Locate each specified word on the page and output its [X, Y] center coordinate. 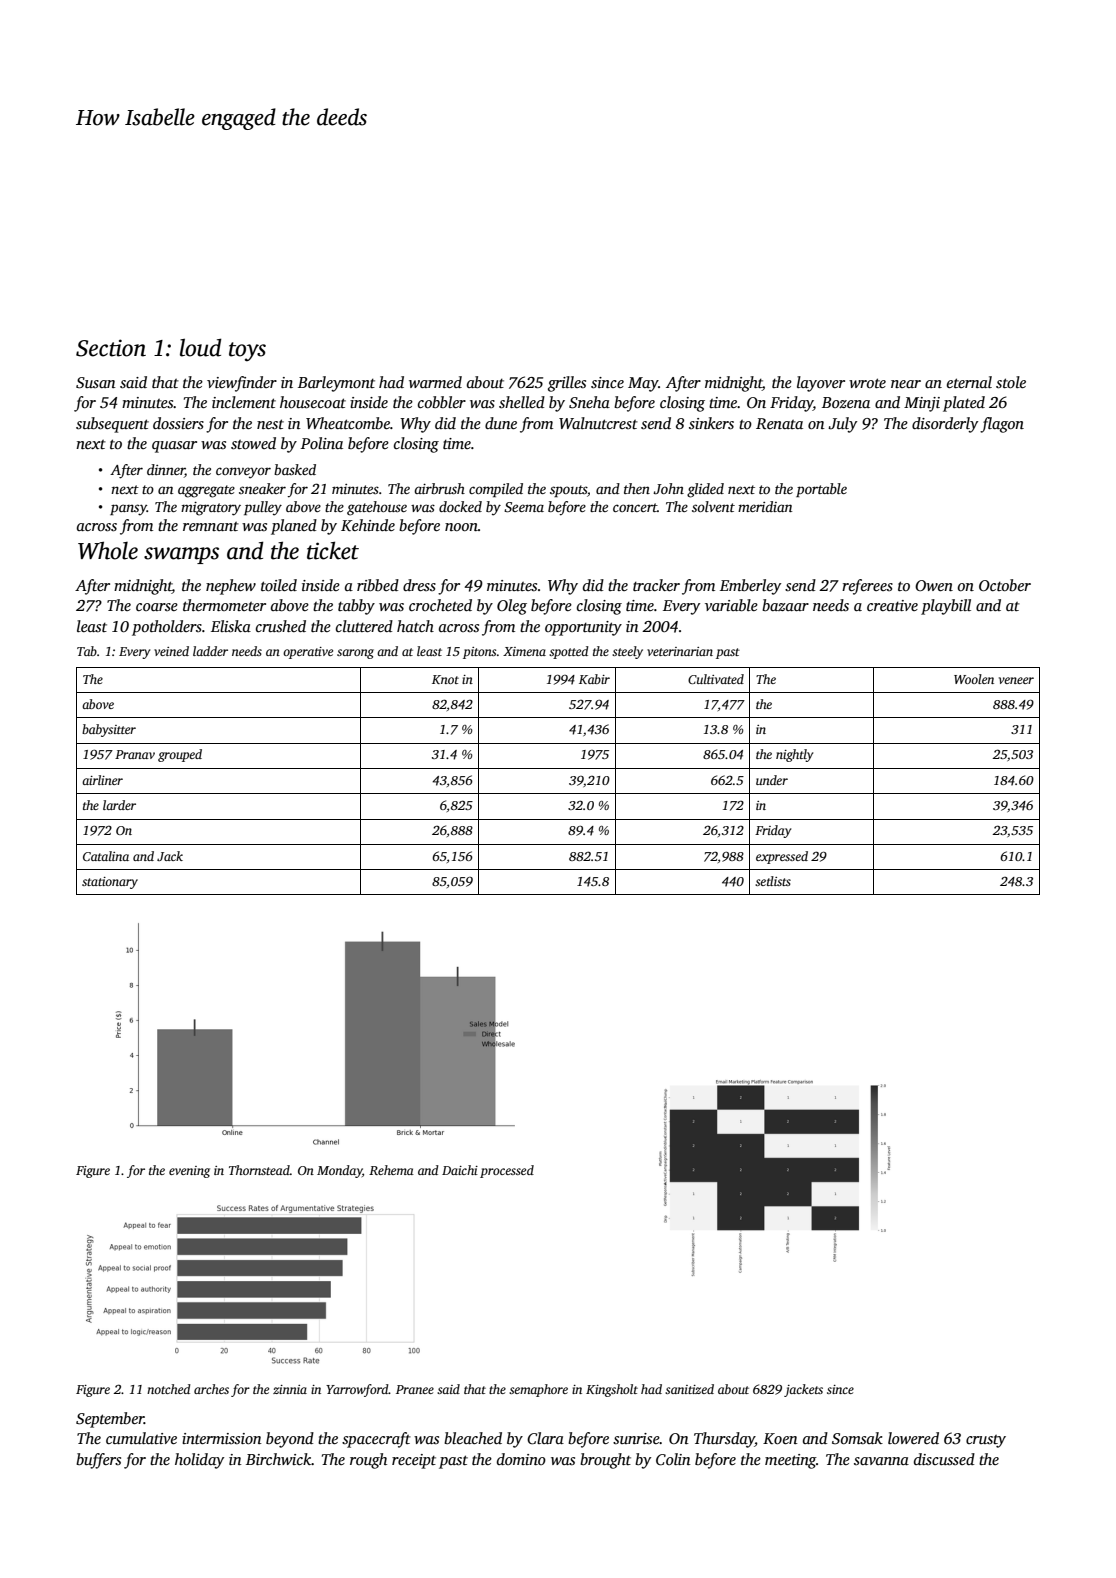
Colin [673, 1459]
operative [308, 653]
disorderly [945, 425]
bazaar [785, 605]
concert [635, 507]
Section [111, 348]
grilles [567, 384]
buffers [98, 1461]
